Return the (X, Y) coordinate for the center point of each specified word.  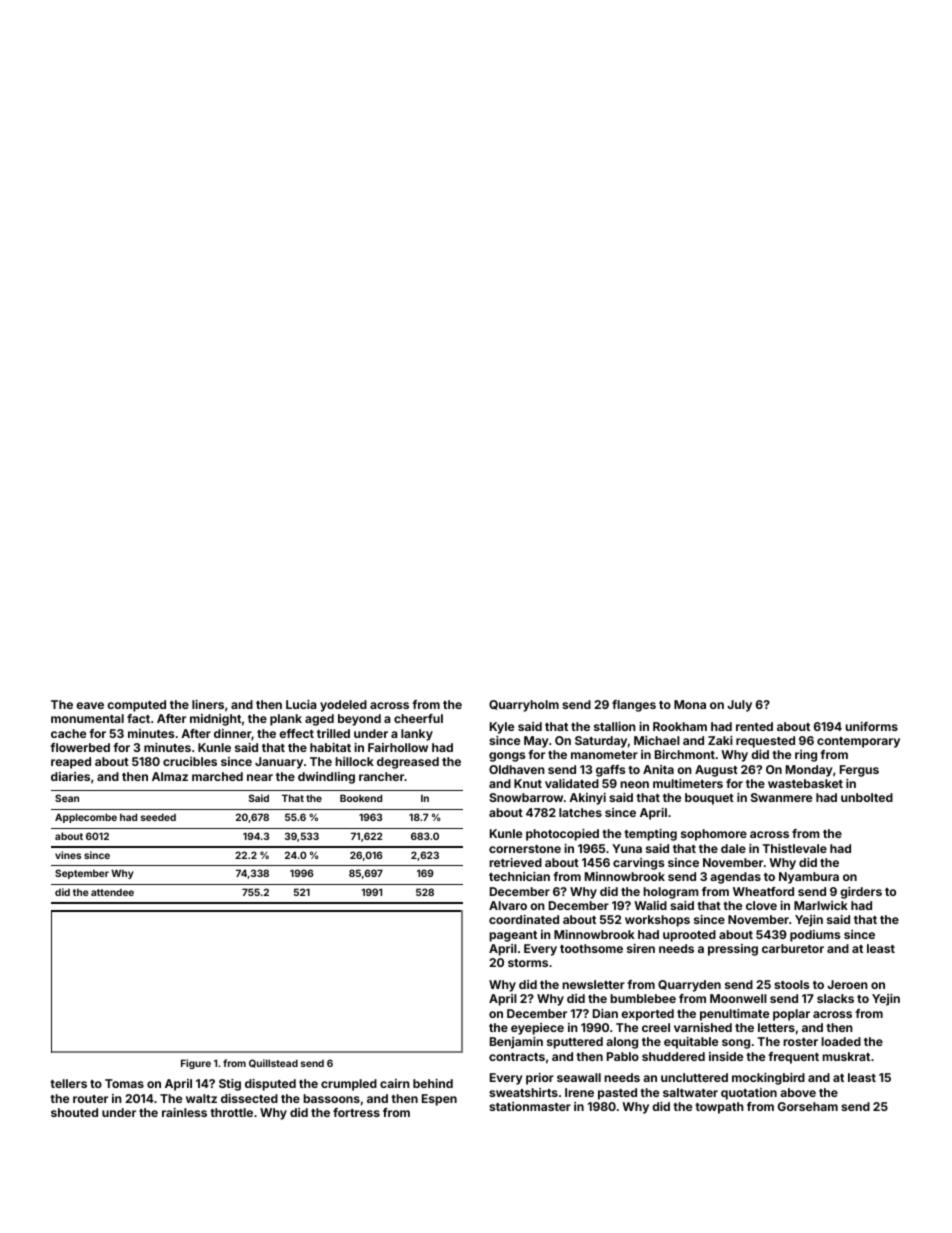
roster (800, 1042)
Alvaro (508, 905)
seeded (158, 817)
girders (861, 893)
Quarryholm (524, 706)
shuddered (673, 1056)
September (82, 874)
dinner (233, 734)
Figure (196, 1064)
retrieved (515, 862)
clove (761, 905)
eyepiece (537, 1029)
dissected (249, 1098)
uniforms (871, 726)
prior (540, 1079)
